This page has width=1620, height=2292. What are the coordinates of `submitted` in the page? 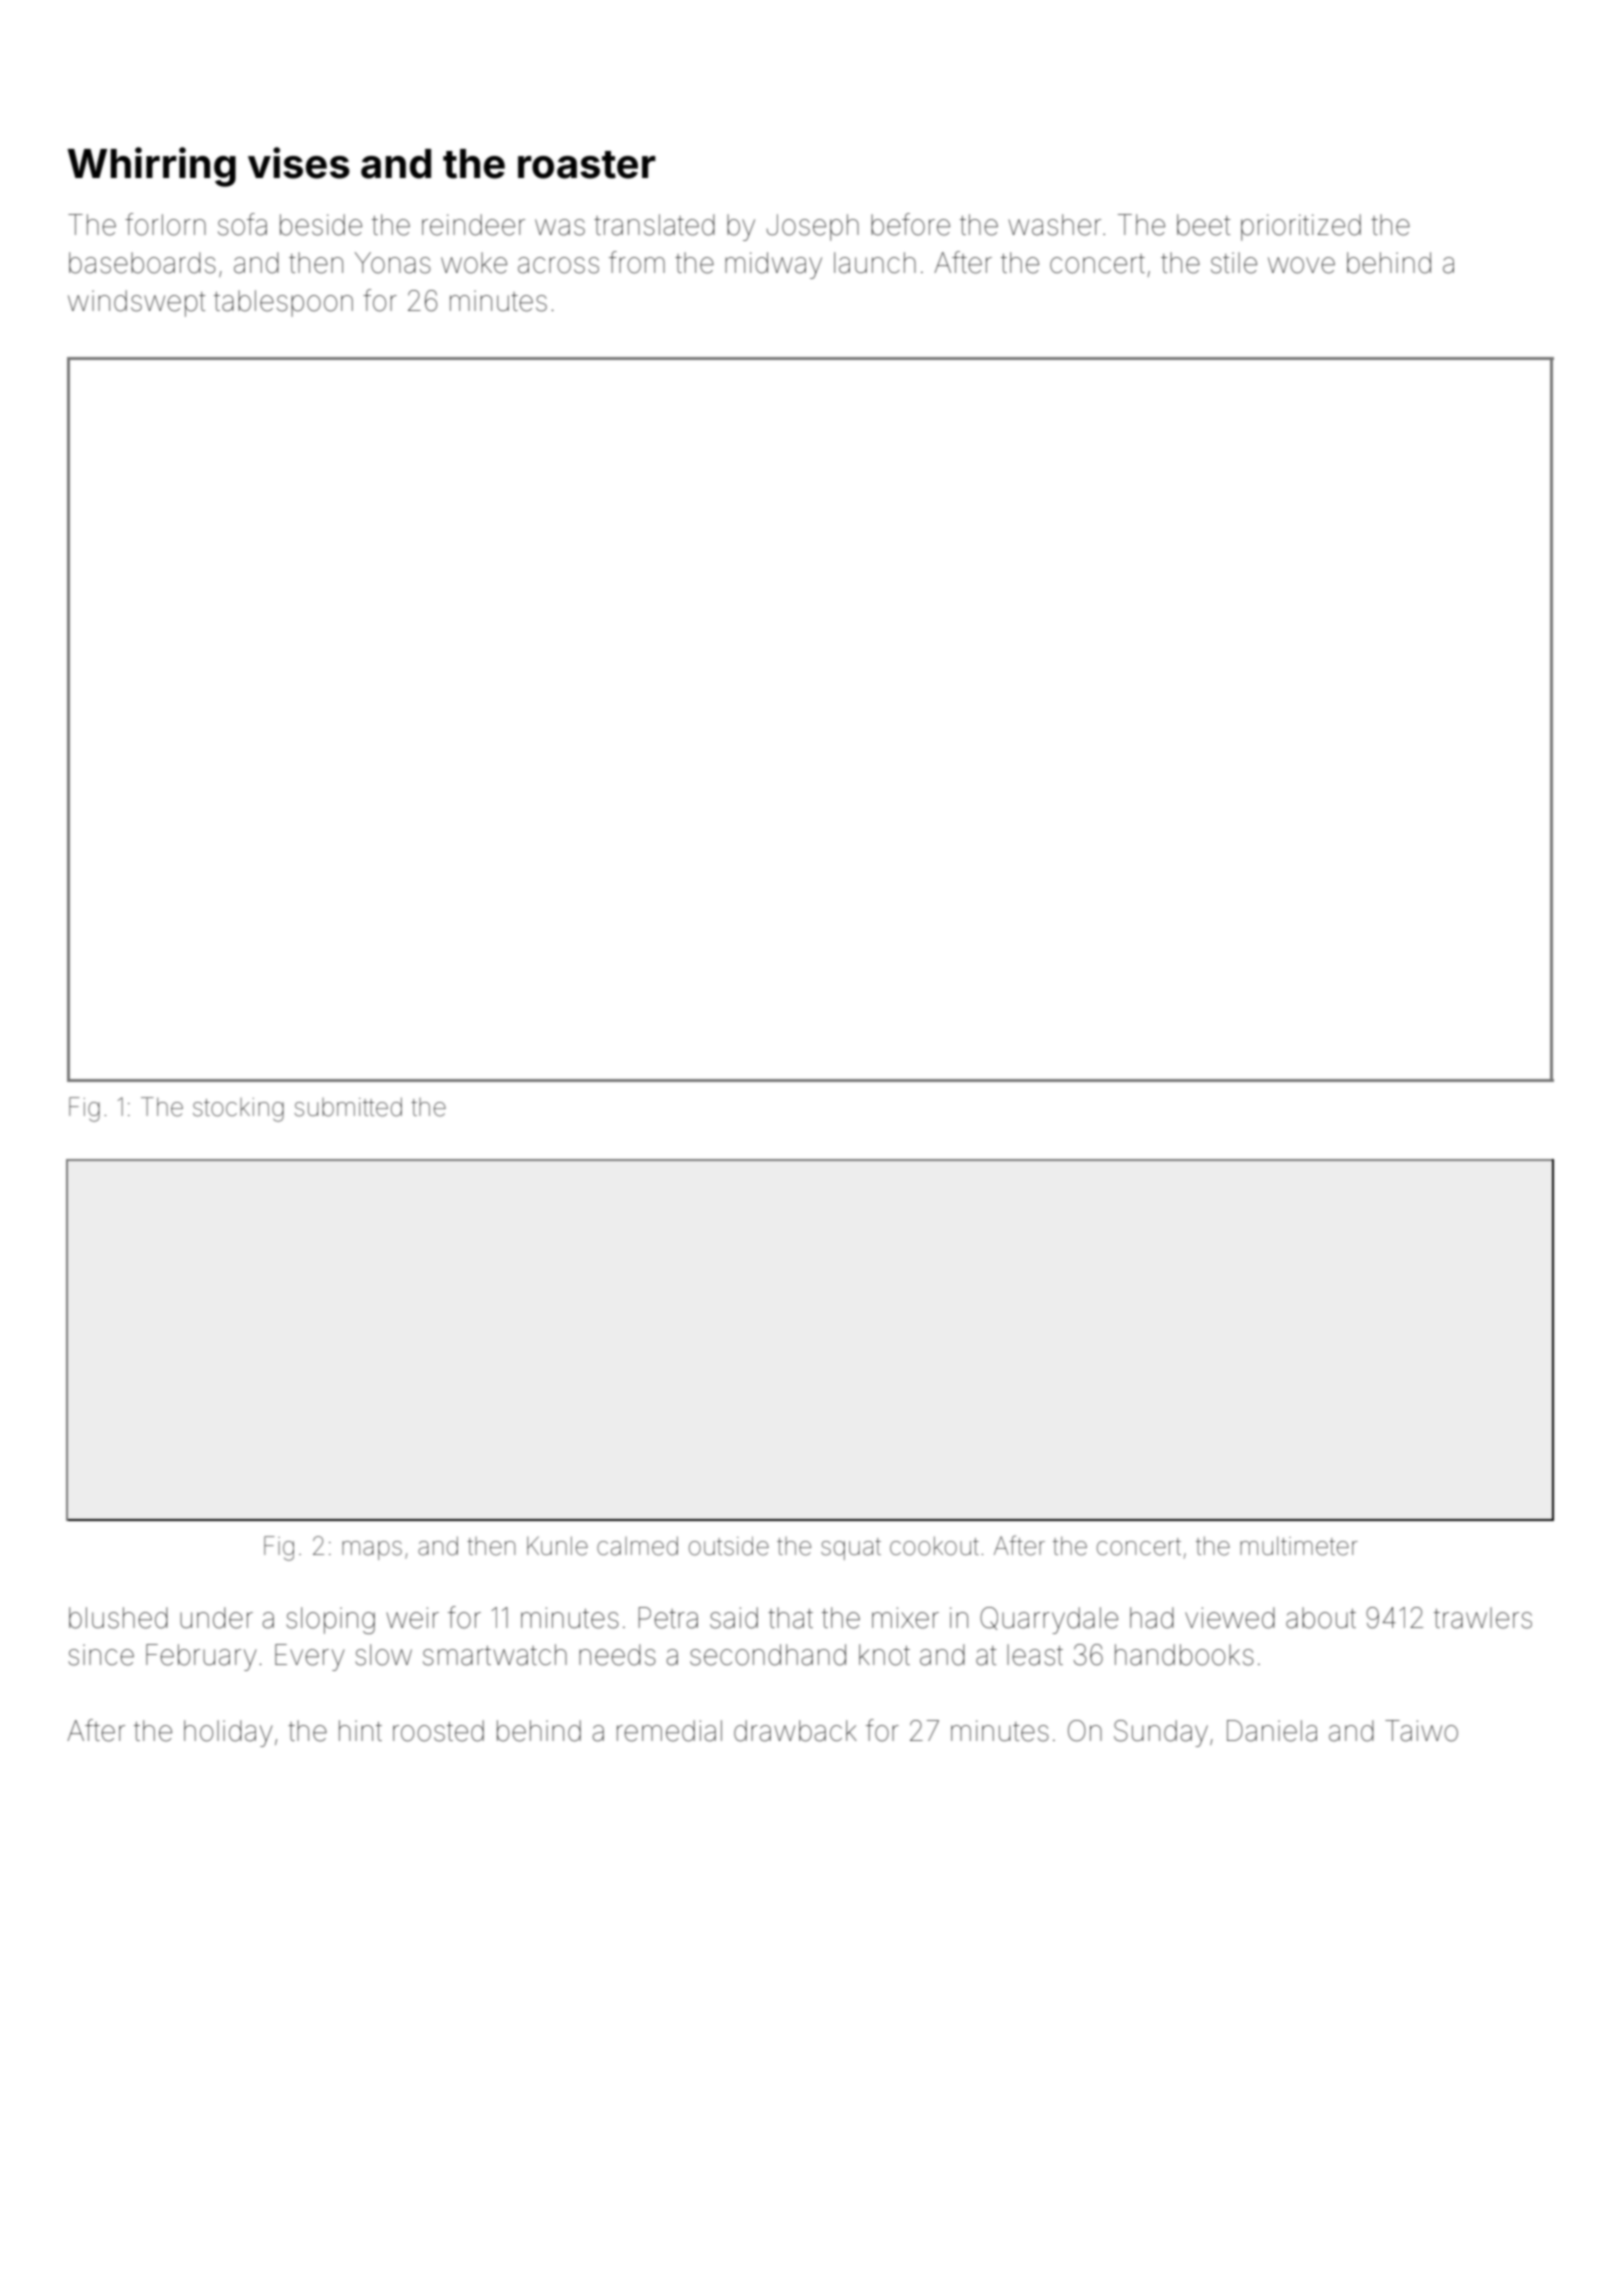 It's located at (348, 1107).
